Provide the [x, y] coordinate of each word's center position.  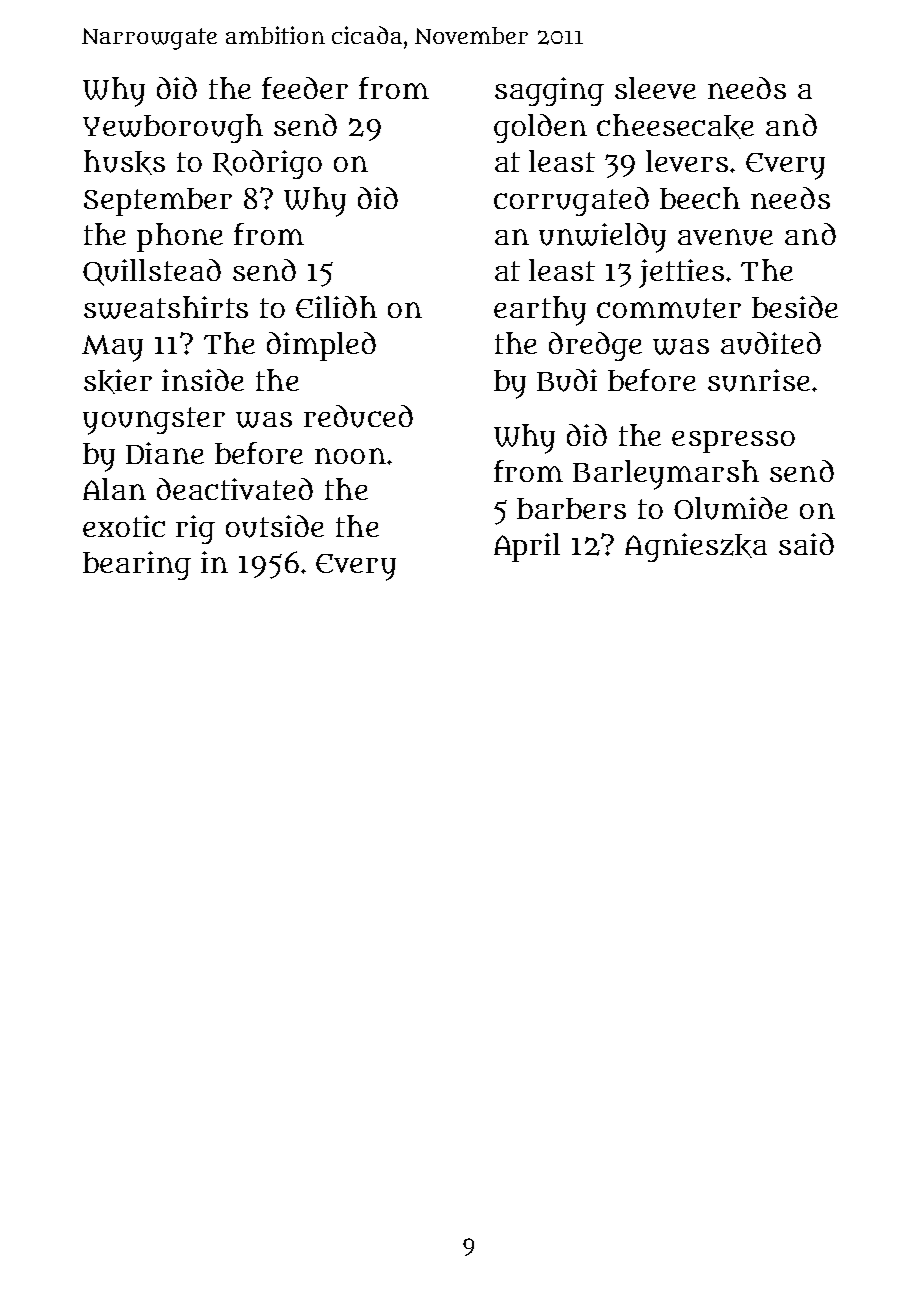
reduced [358, 416]
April [527, 547]
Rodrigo [267, 164]
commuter [669, 308]
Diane [165, 453]
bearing [137, 565]
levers [687, 161]
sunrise [759, 380]
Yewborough [173, 128]
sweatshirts [166, 307]
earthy [540, 311]
